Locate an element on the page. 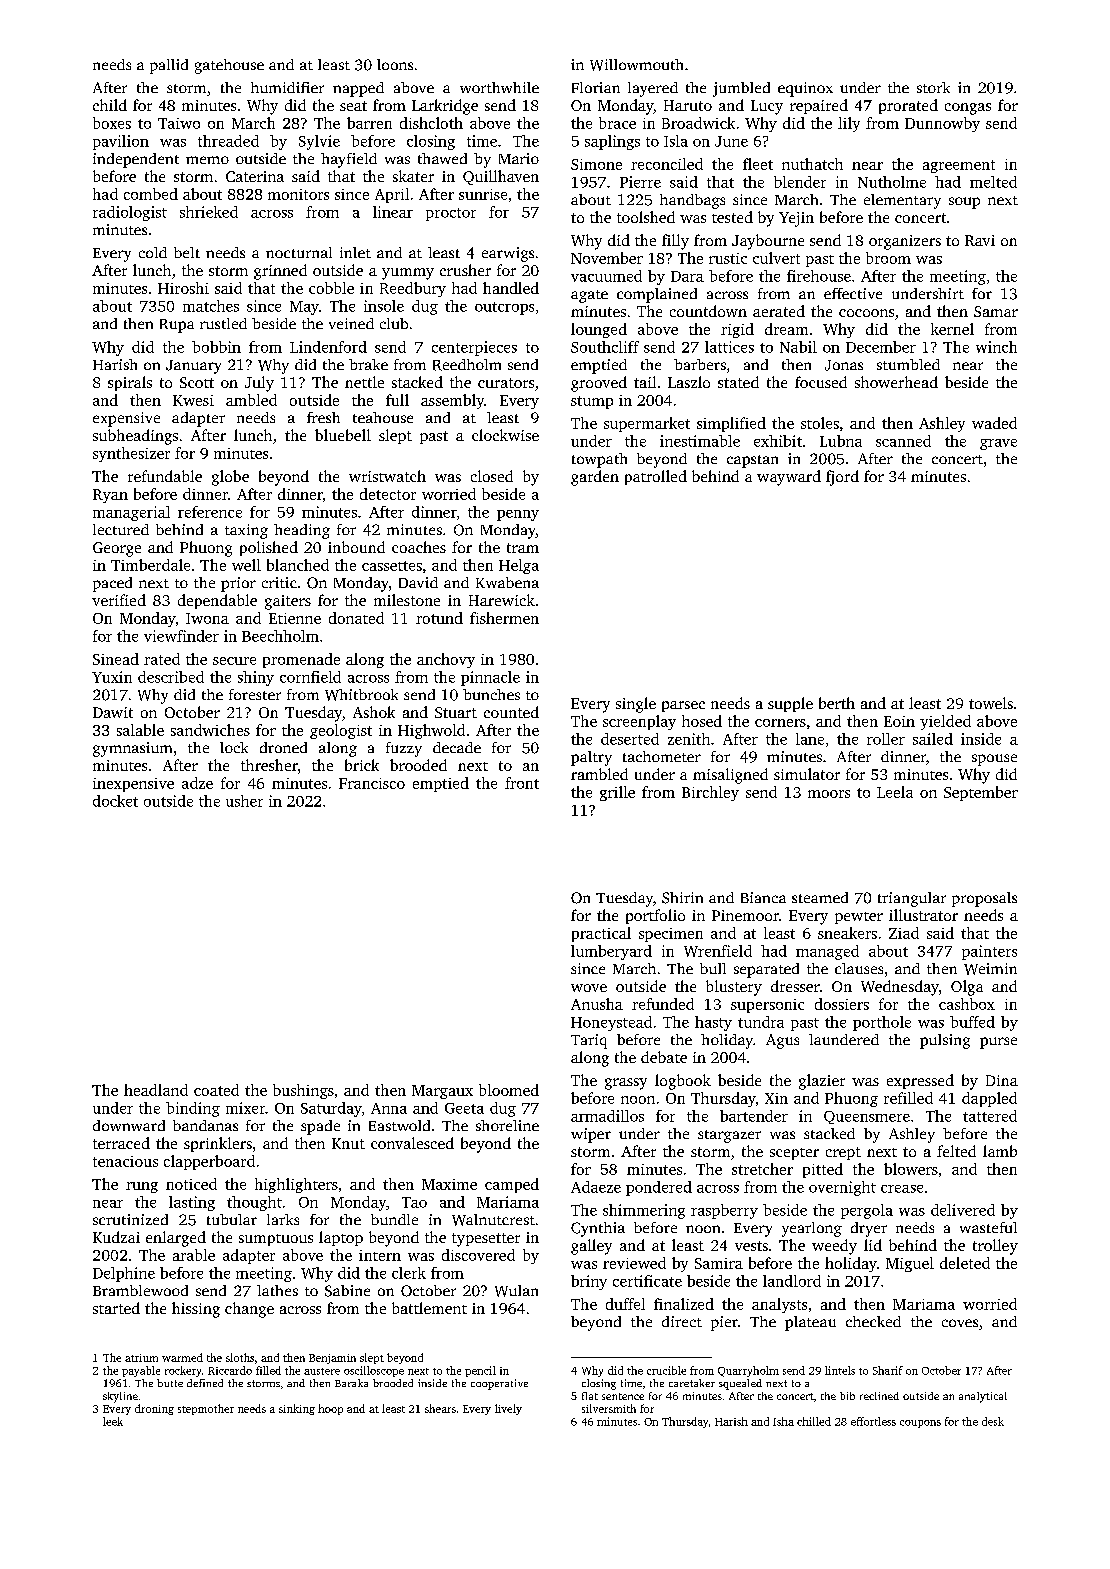 This image has width=1110, height=1569. docket is located at coordinates (115, 801).
